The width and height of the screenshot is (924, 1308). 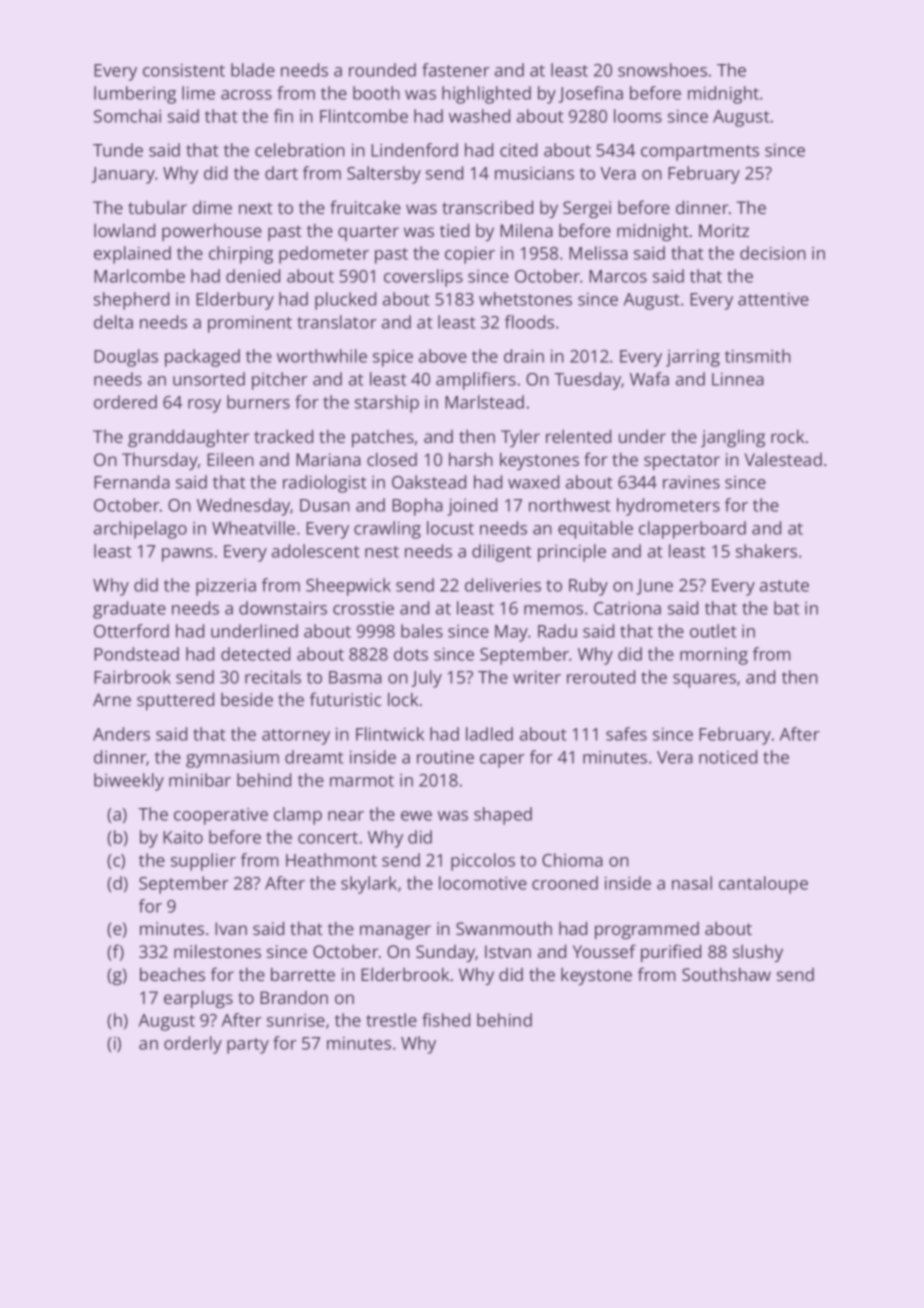 I want to click on orderly, so click(x=193, y=1045).
